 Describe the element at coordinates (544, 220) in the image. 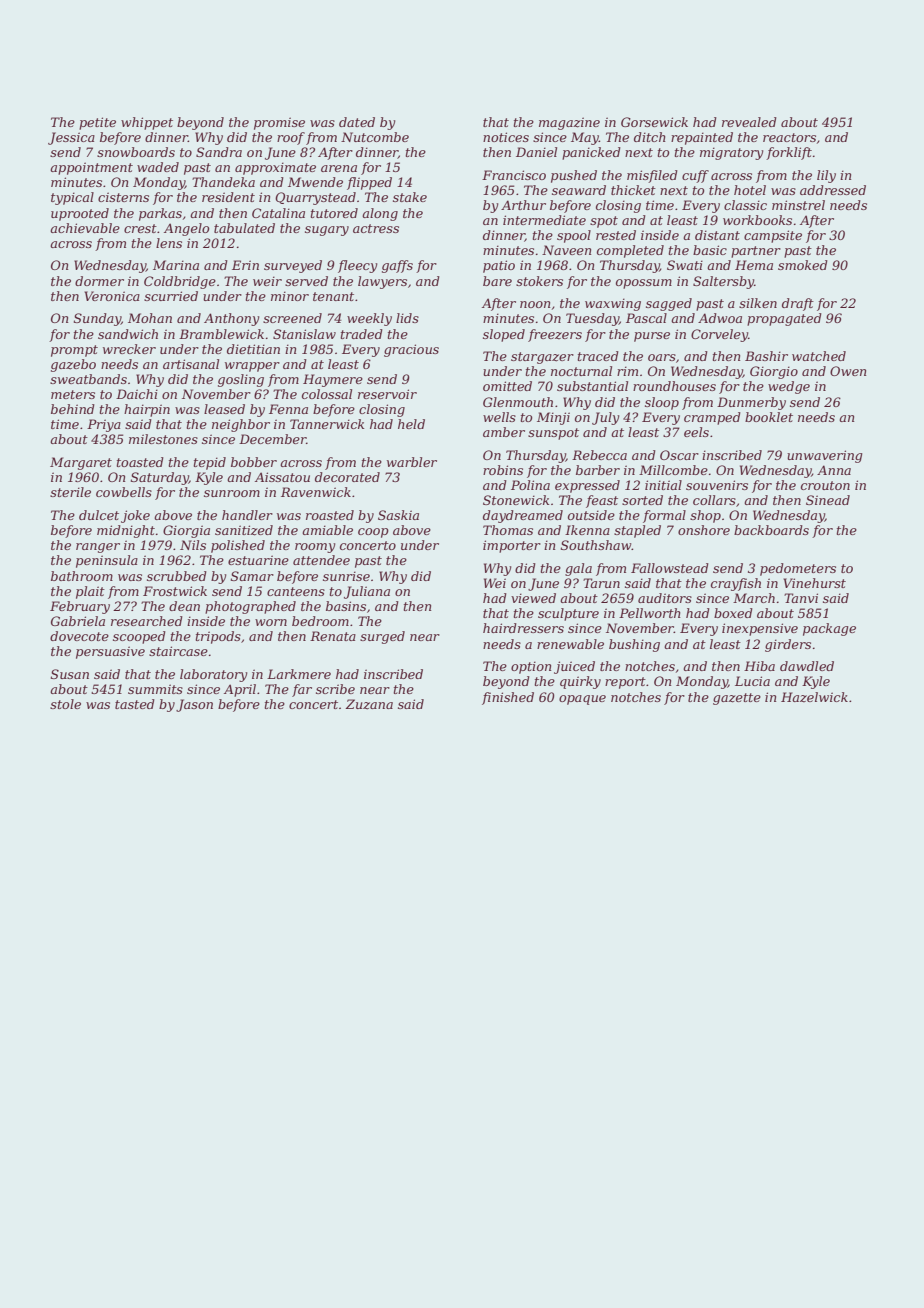

I see `intermediate` at that location.
